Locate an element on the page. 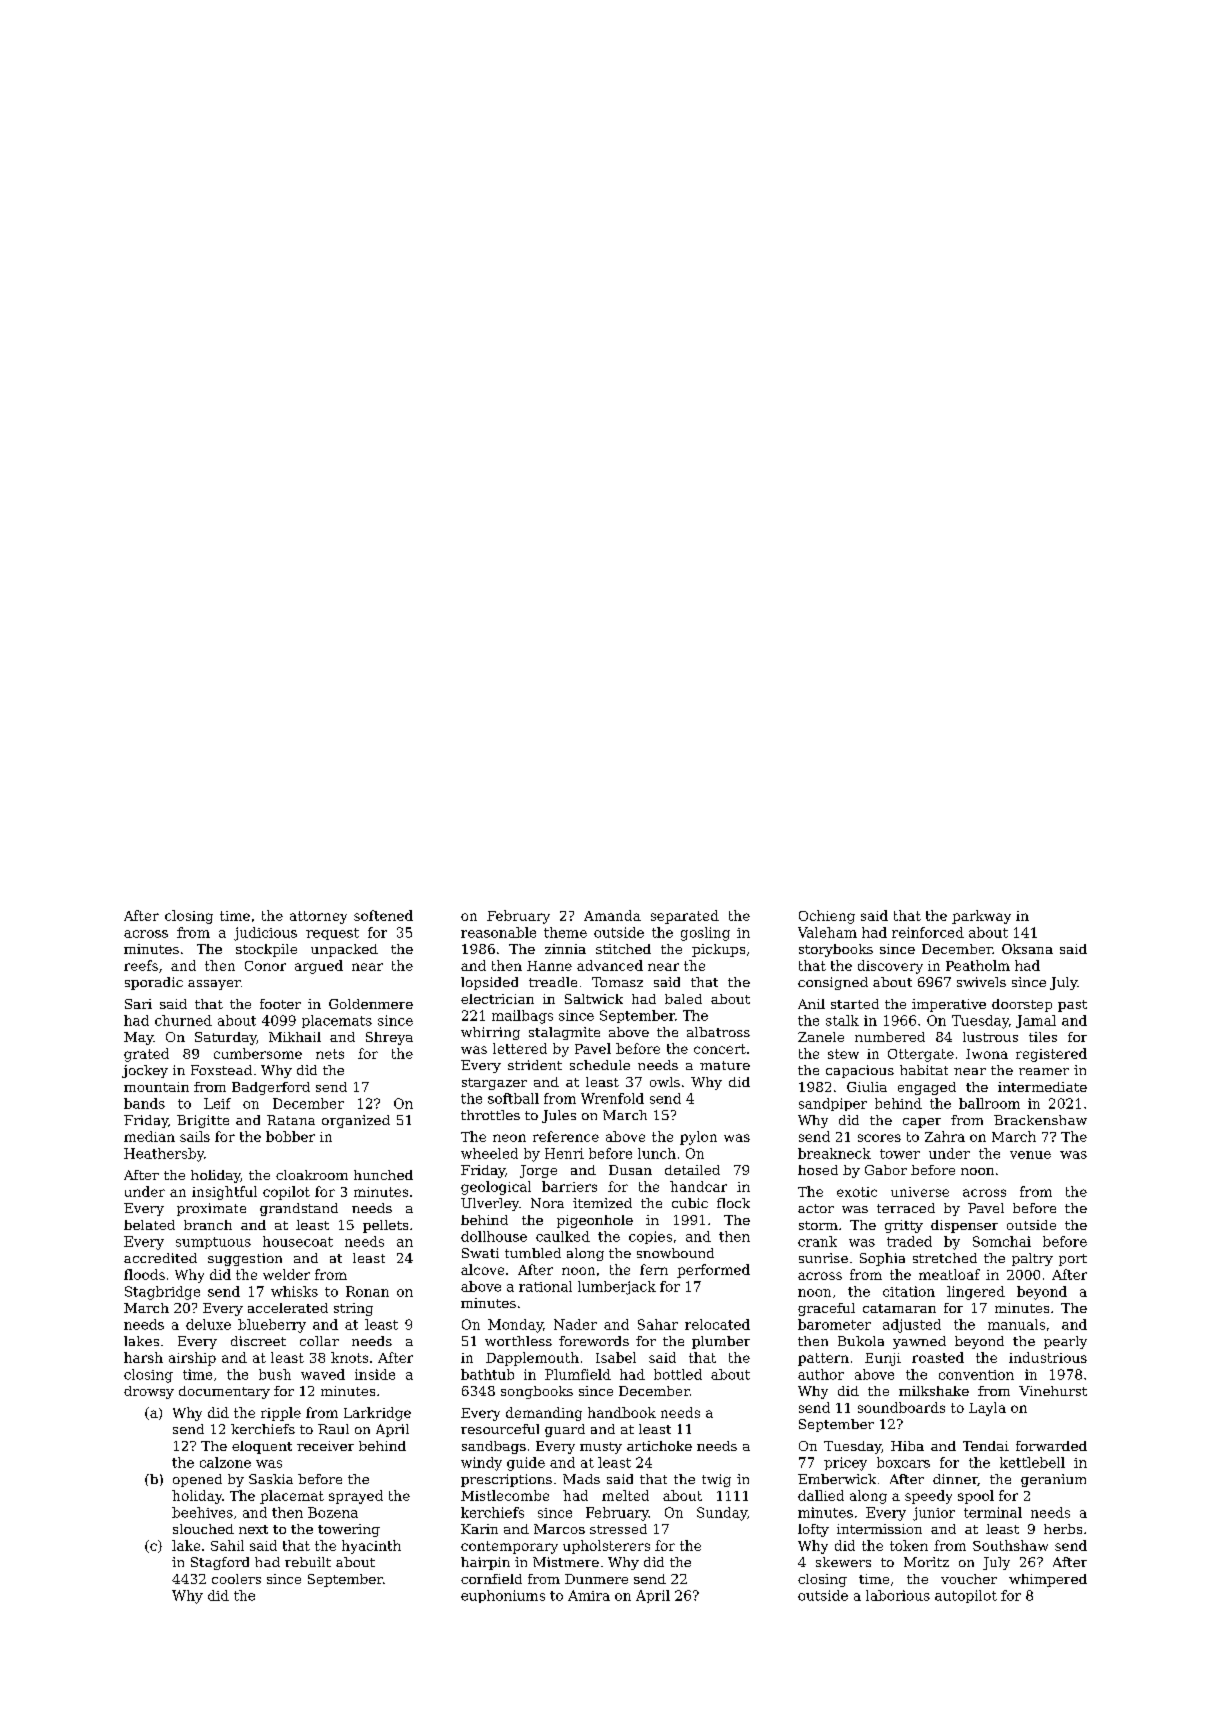 The width and height of the document is (1211, 1713). Jamal is located at coordinates (1036, 1021).
